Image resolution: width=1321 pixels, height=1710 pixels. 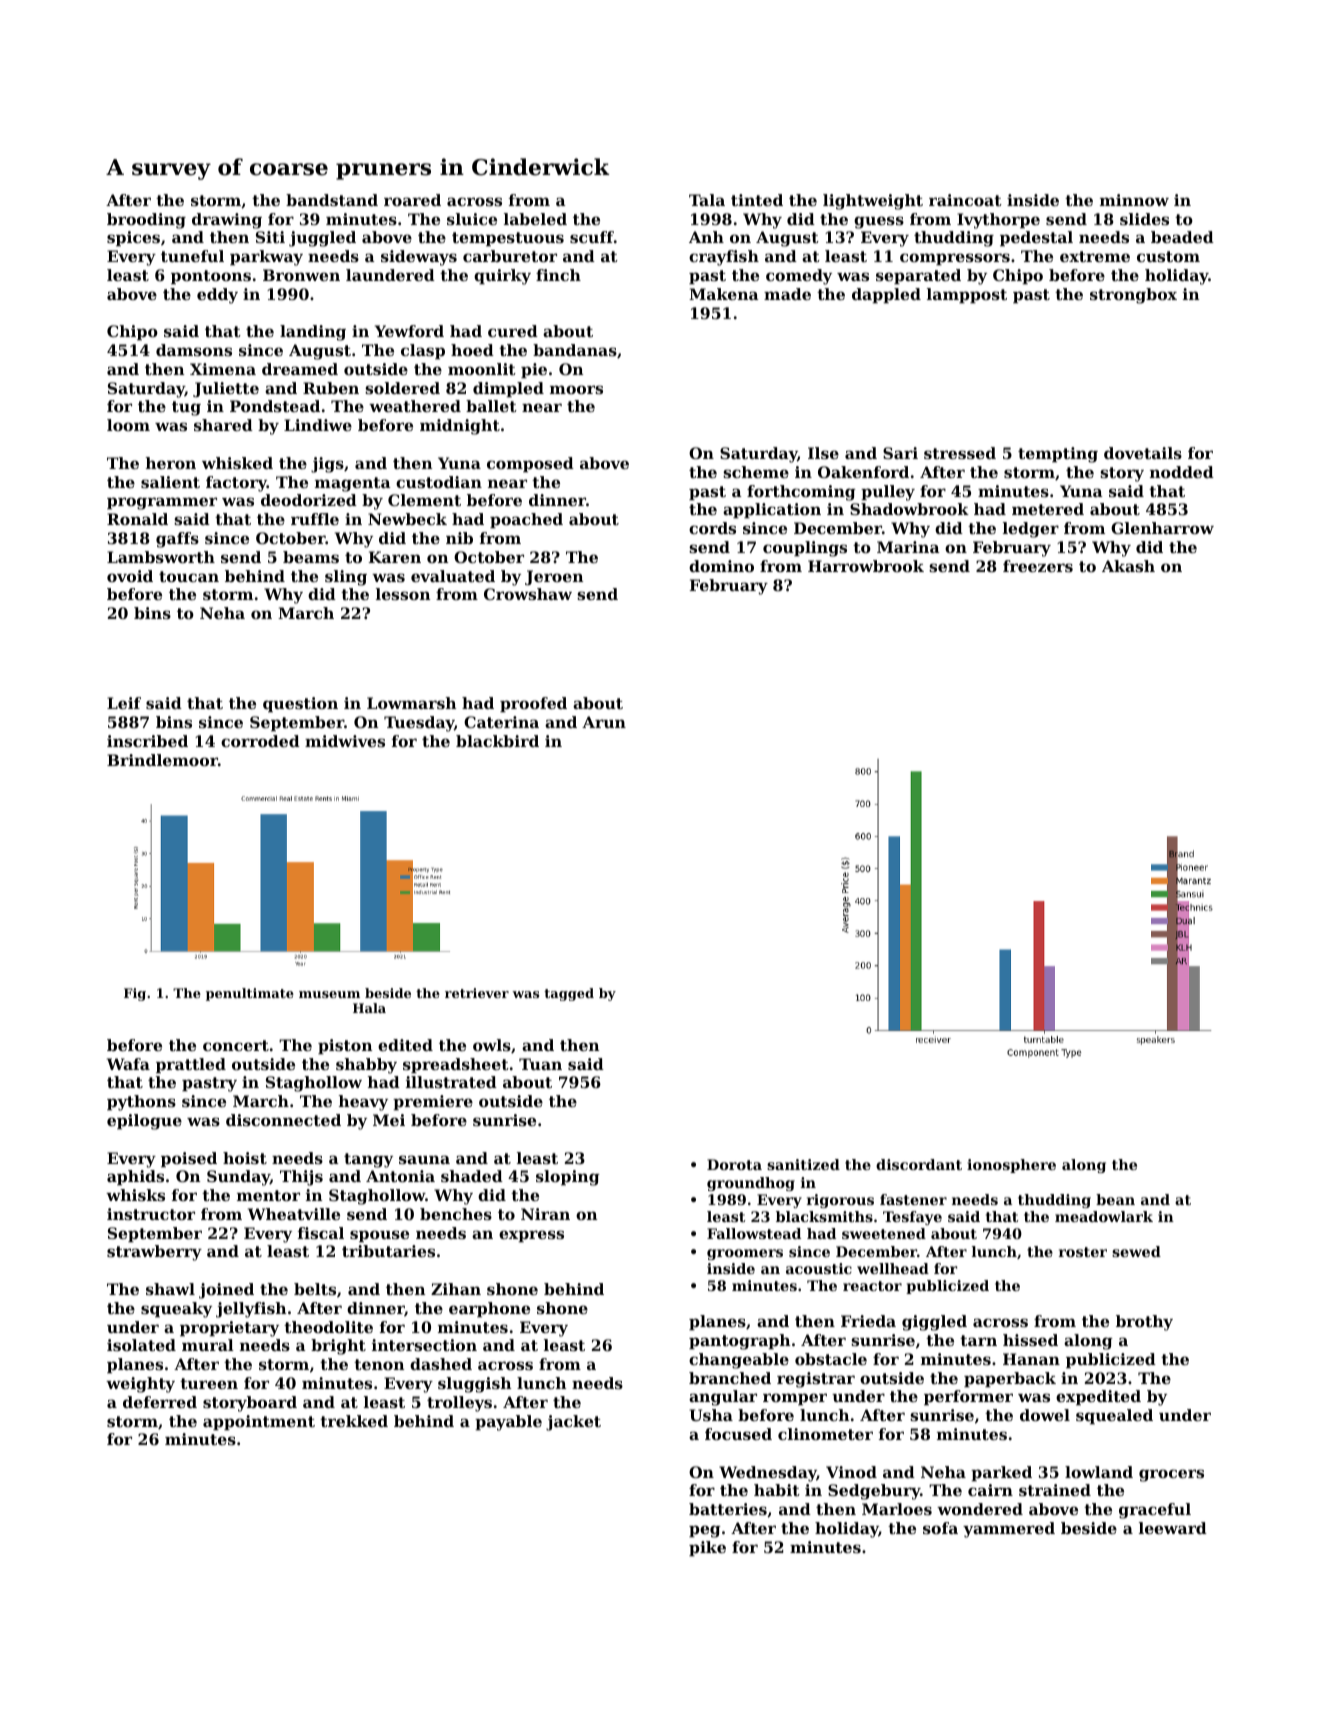 I want to click on Harrowbrook, so click(x=866, y=566).
